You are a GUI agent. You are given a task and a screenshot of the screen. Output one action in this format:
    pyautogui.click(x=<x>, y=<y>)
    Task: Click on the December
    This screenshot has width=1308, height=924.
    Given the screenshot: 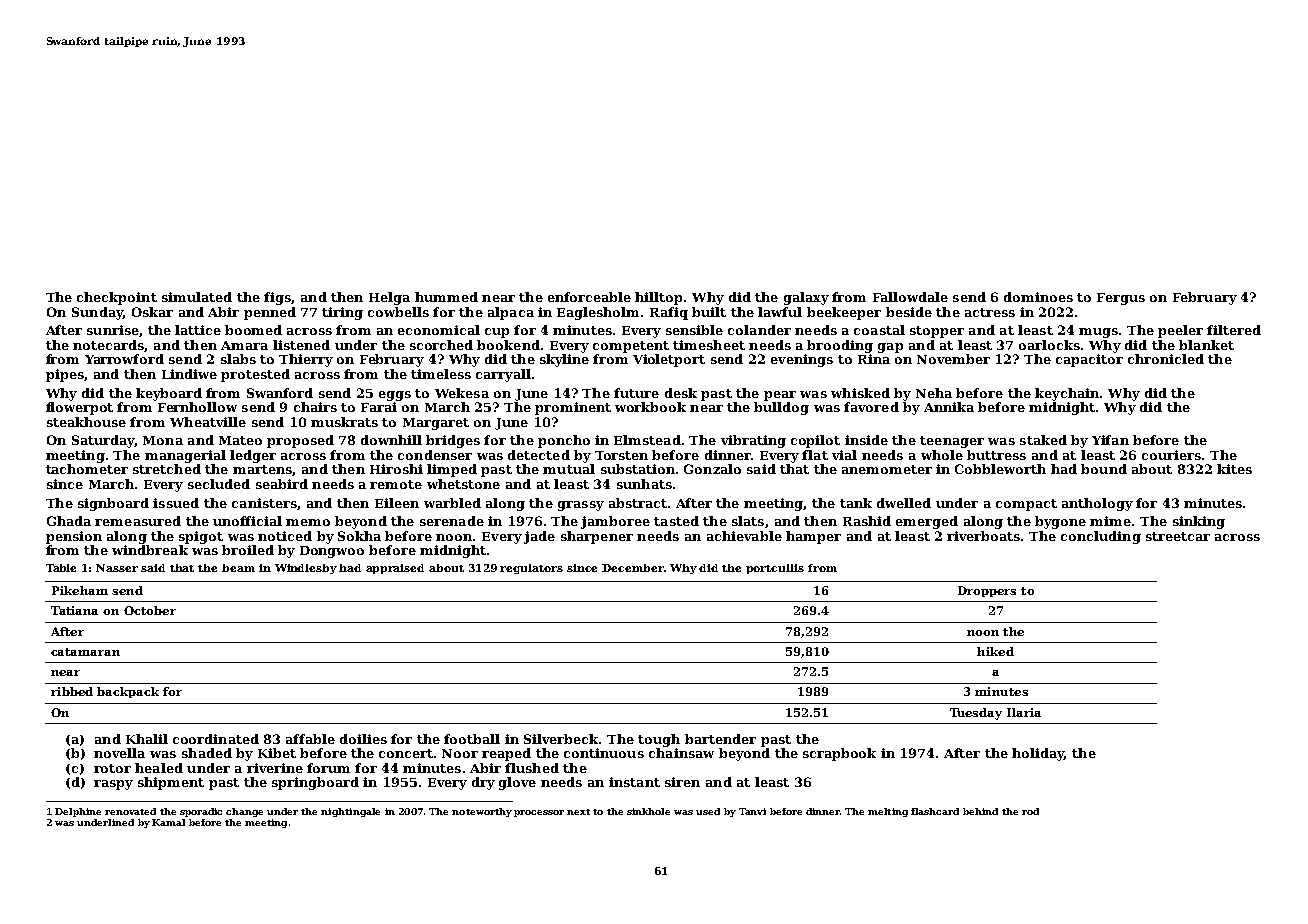 What is the action you would take?
    pyautogui.click(x=633, y=568)
